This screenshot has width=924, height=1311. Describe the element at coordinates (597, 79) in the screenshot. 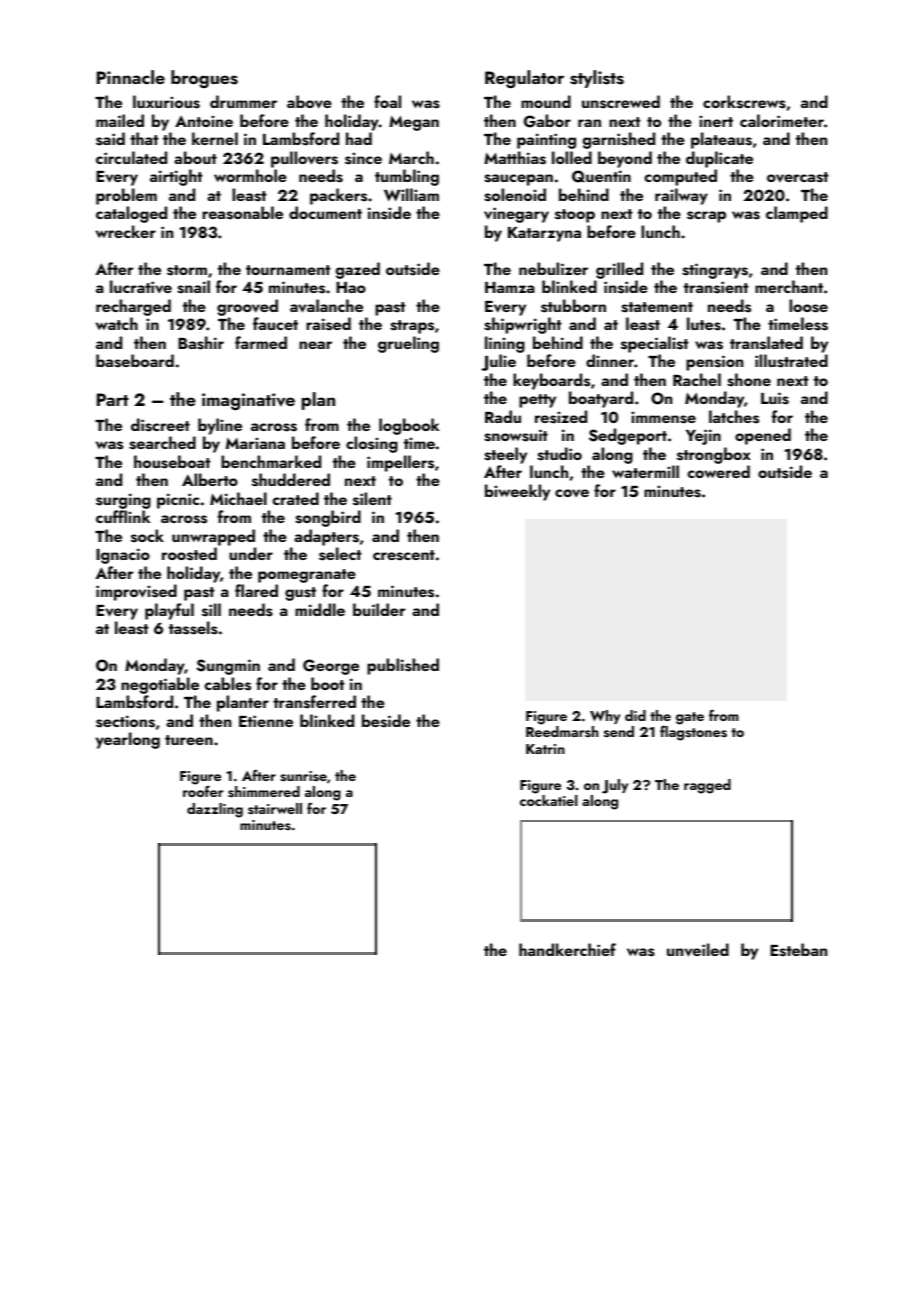

I see `stylists` at that location.
